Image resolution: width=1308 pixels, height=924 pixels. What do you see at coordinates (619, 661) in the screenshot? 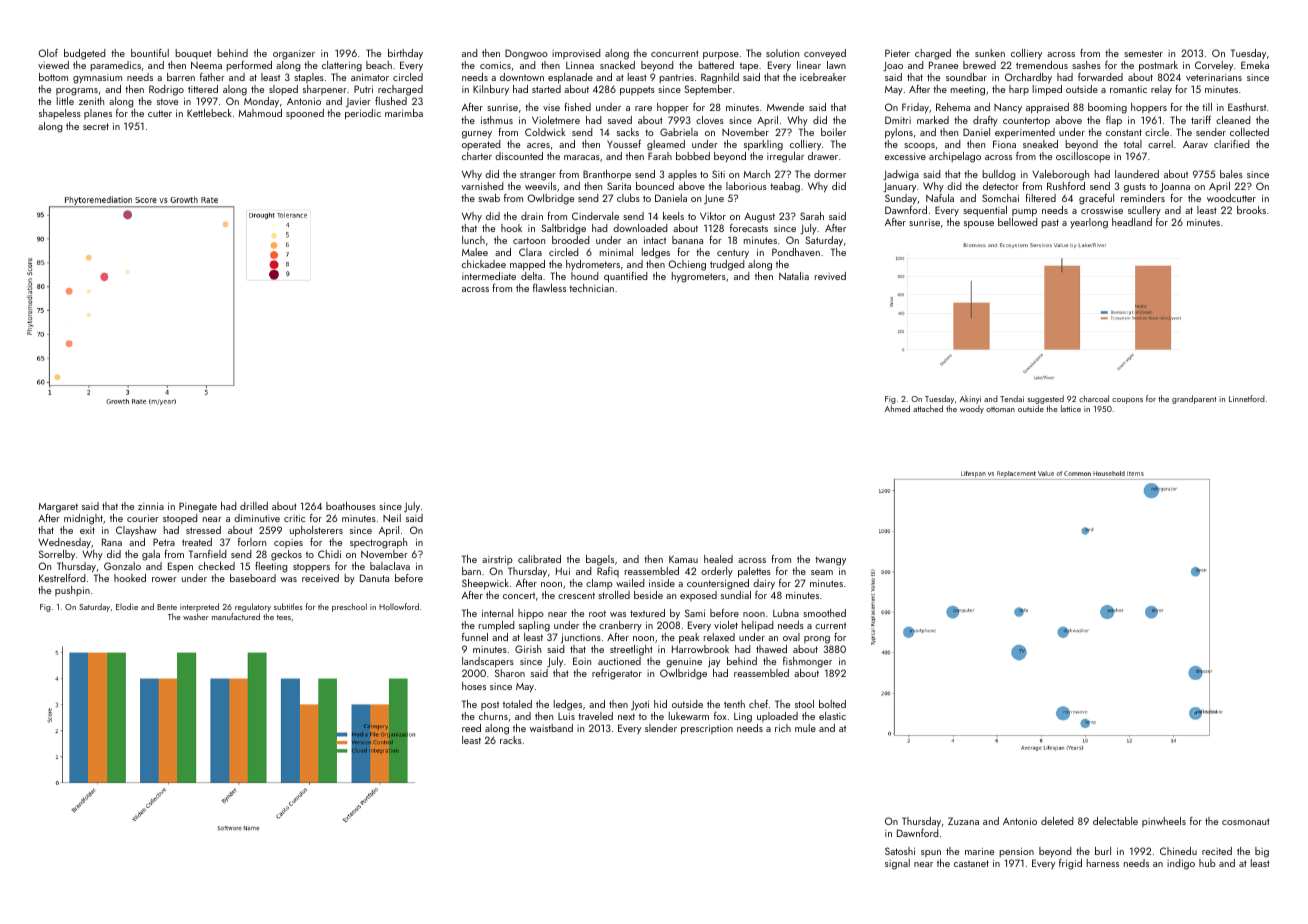
I see `auctioned` at bounding box center [619, 661].
